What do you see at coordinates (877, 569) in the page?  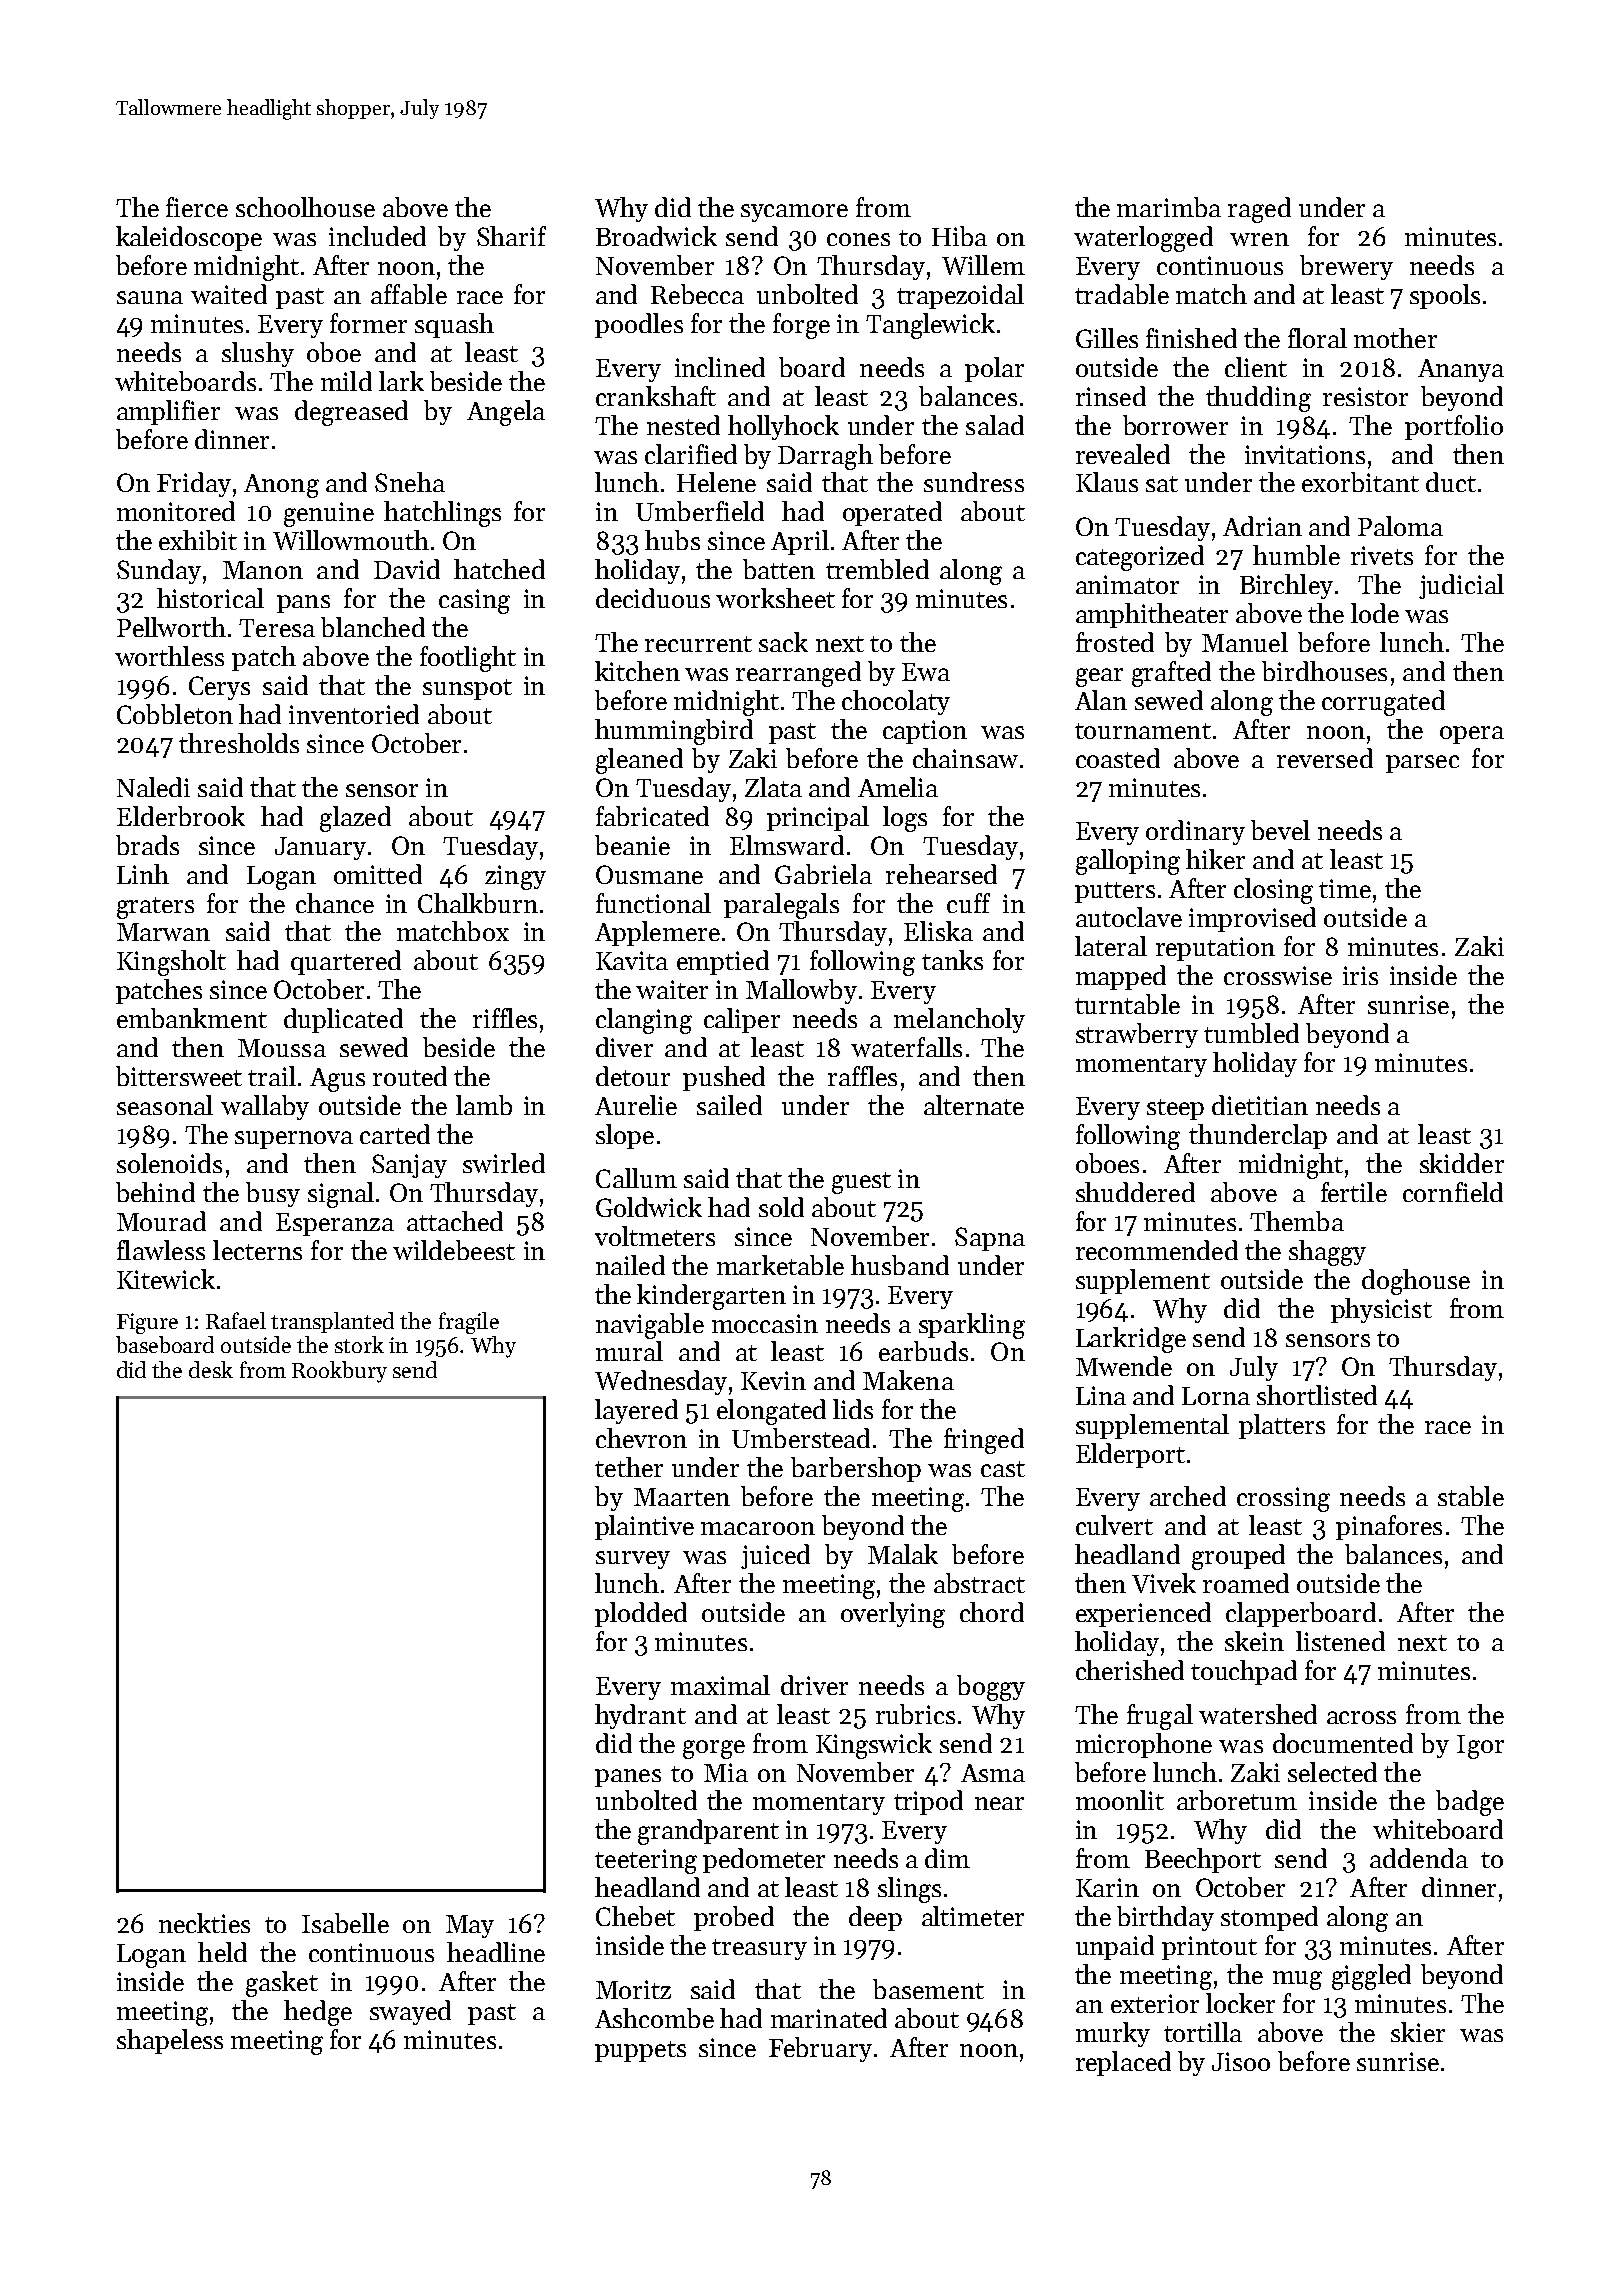 I see `trembled` at bounding box center [877, 569].
